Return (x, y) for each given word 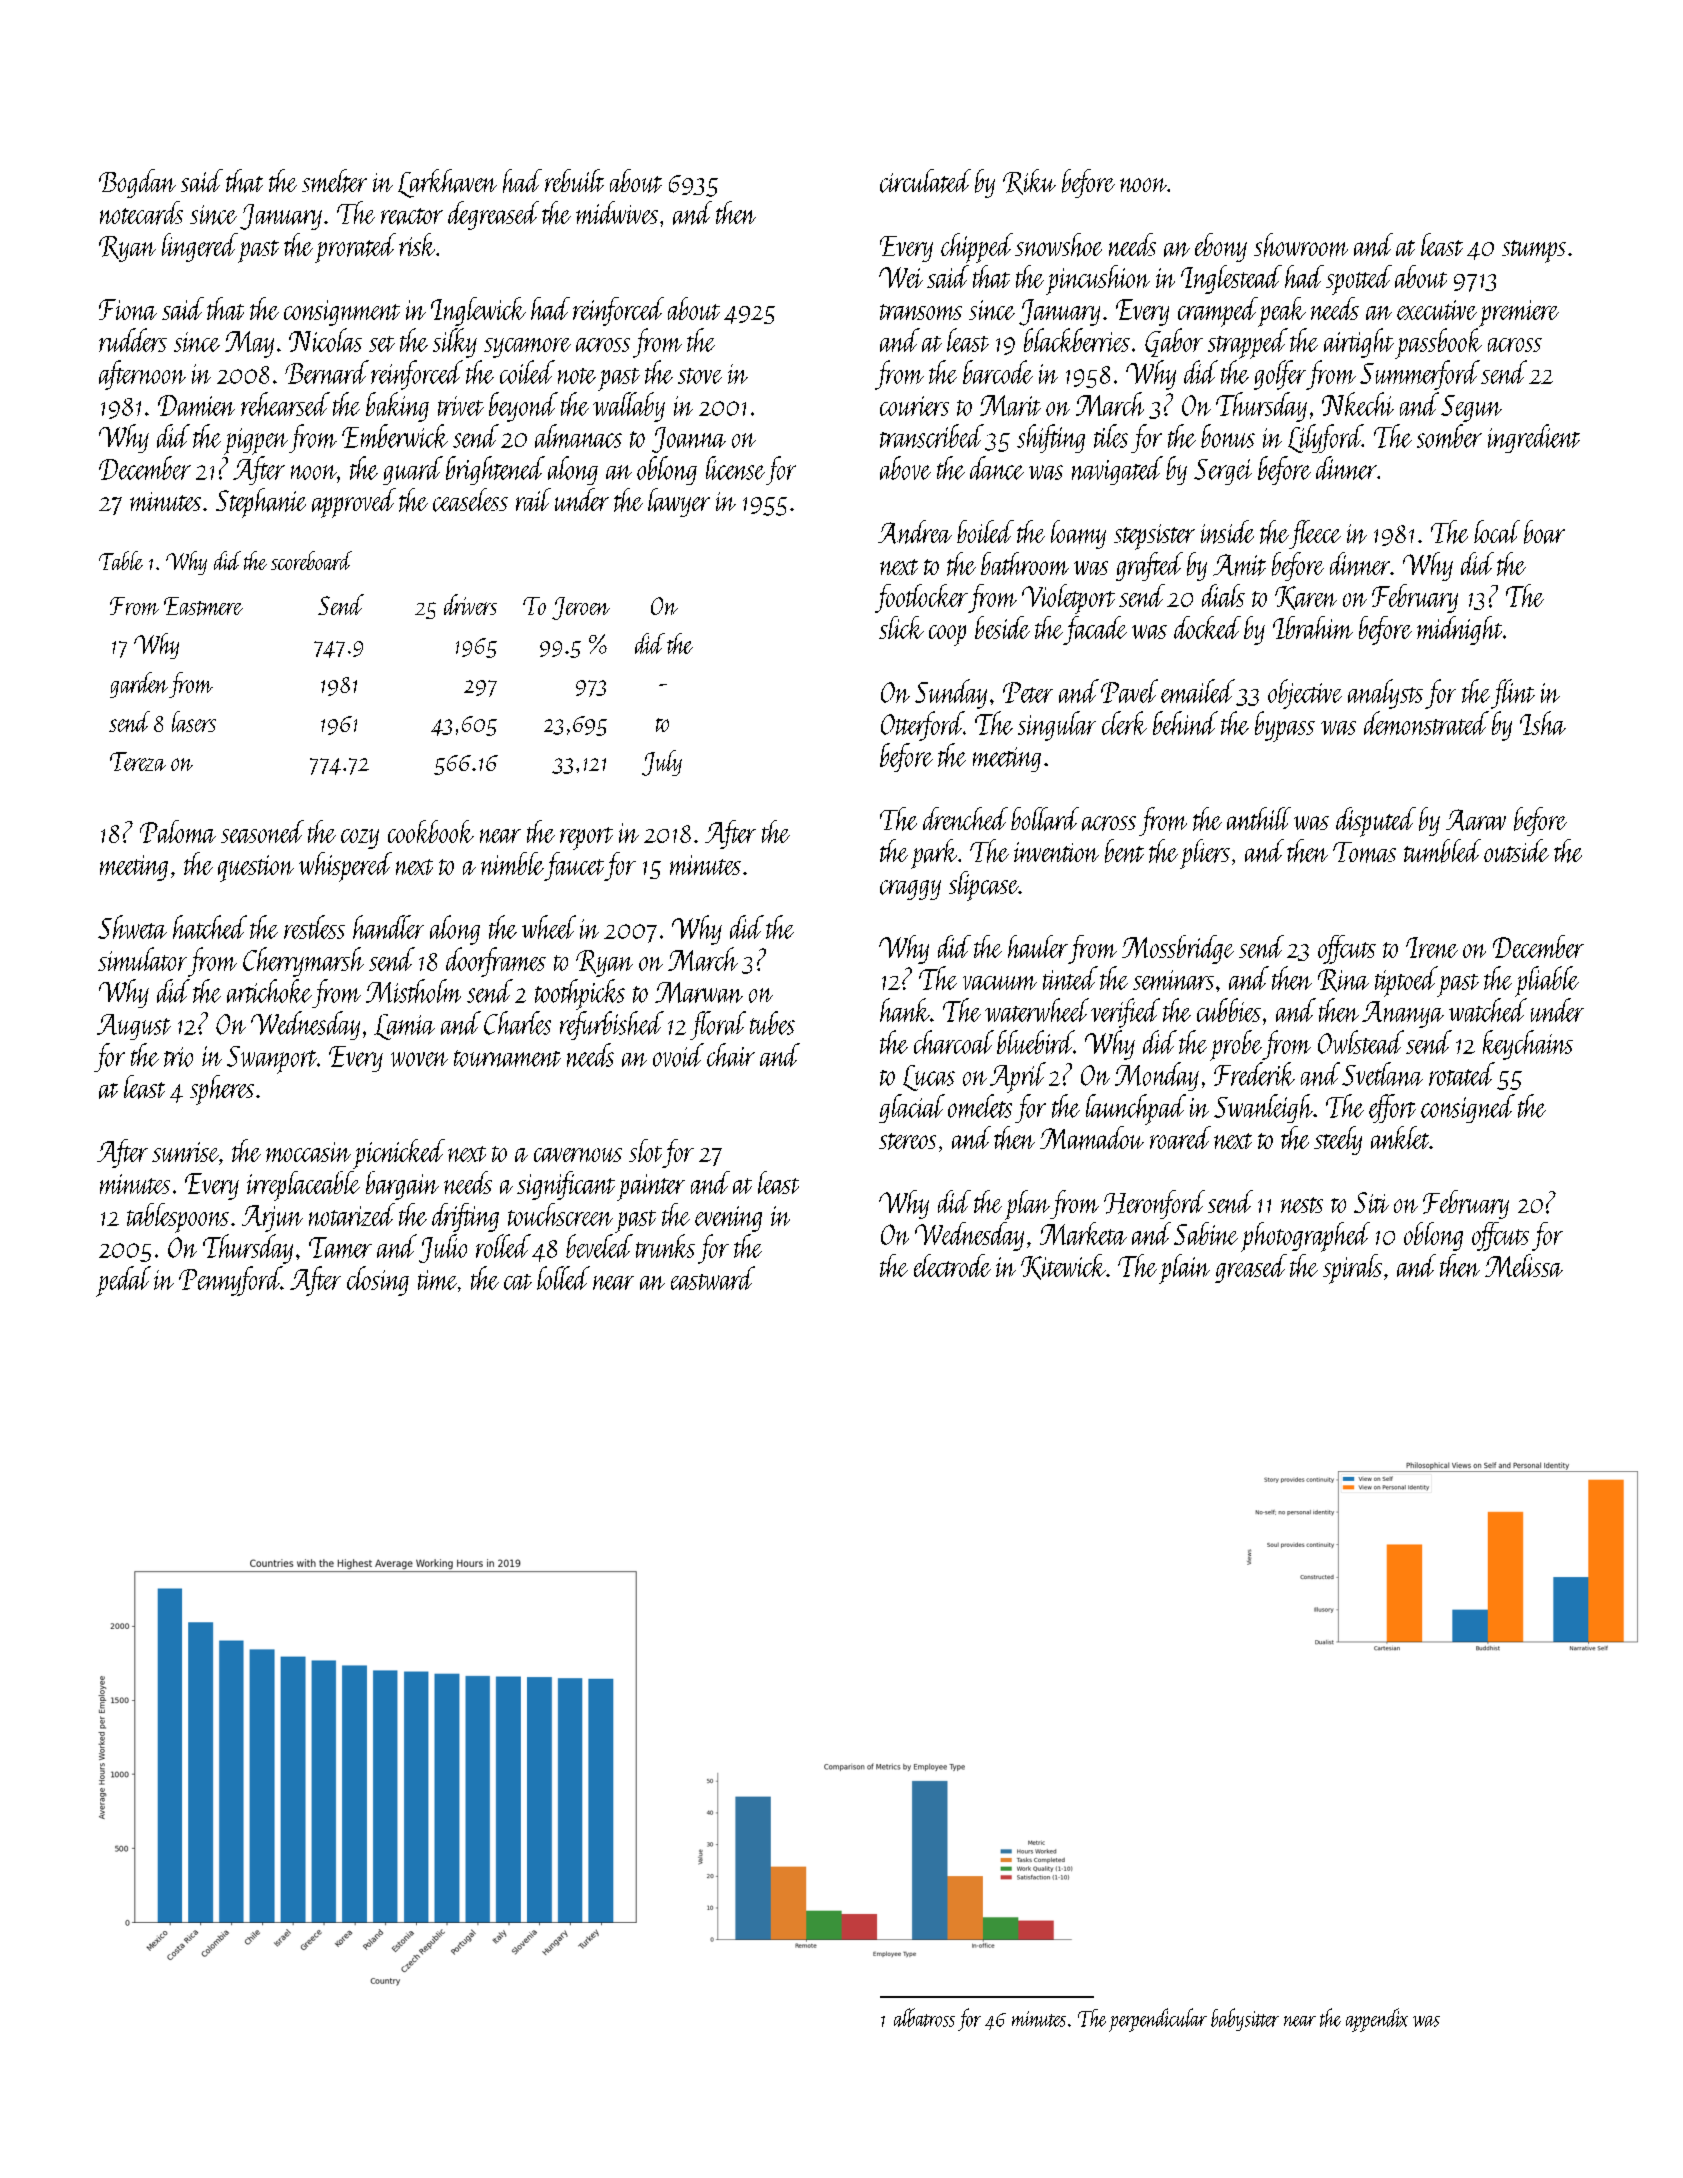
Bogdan (137, 183)
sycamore (527, 348)
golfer (1280, 375)
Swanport (272, 1060)
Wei (901, 277)
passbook (1438, 343)
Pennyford (230, 1281)
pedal (123, 1281)
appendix (1377, 2020)
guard (413, 470)
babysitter (1245, 2019)
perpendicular (1158, 2020)
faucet (574, 866)
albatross (924, 2017)
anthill (1259, 818)
